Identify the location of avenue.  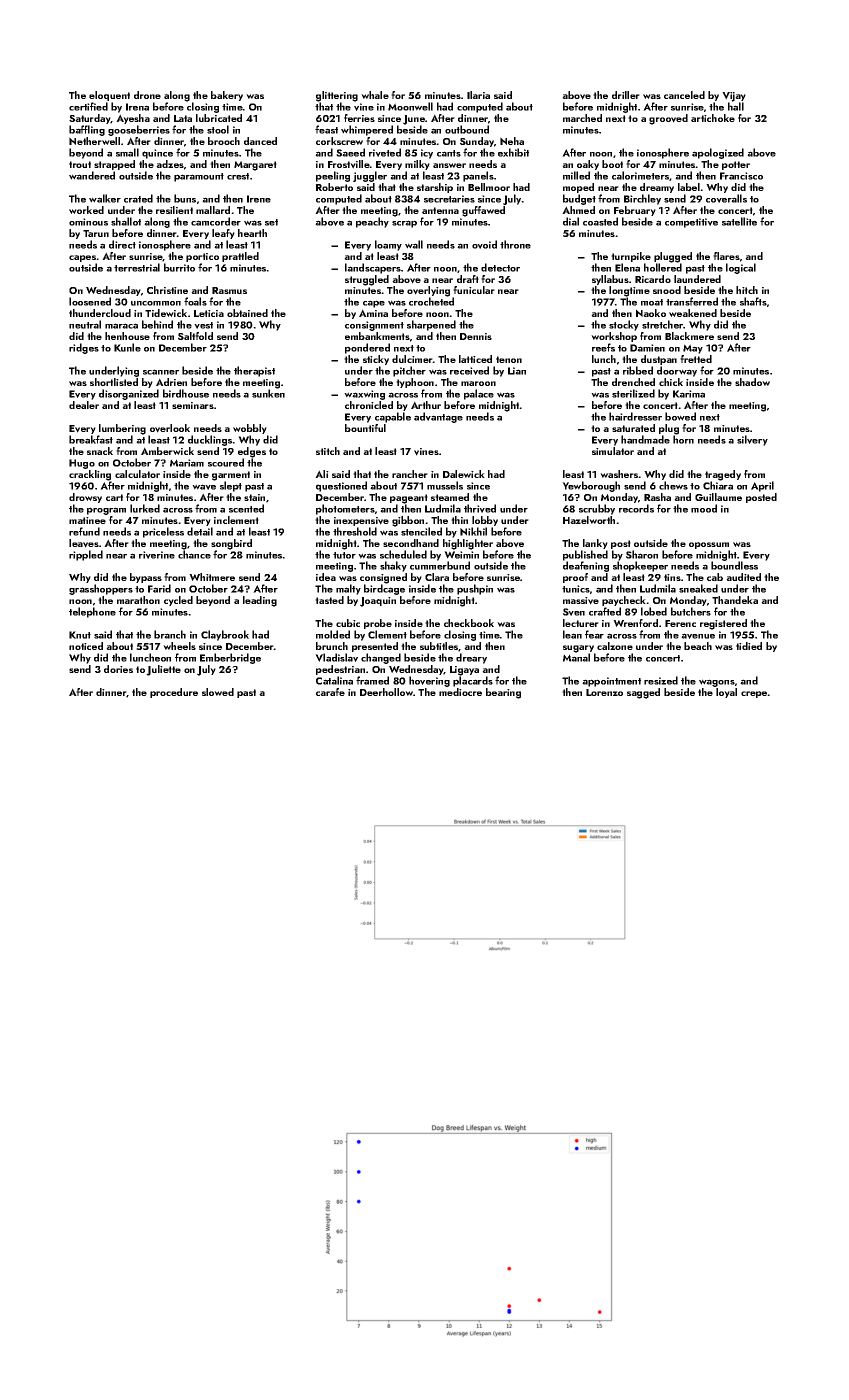
(698, 636).
